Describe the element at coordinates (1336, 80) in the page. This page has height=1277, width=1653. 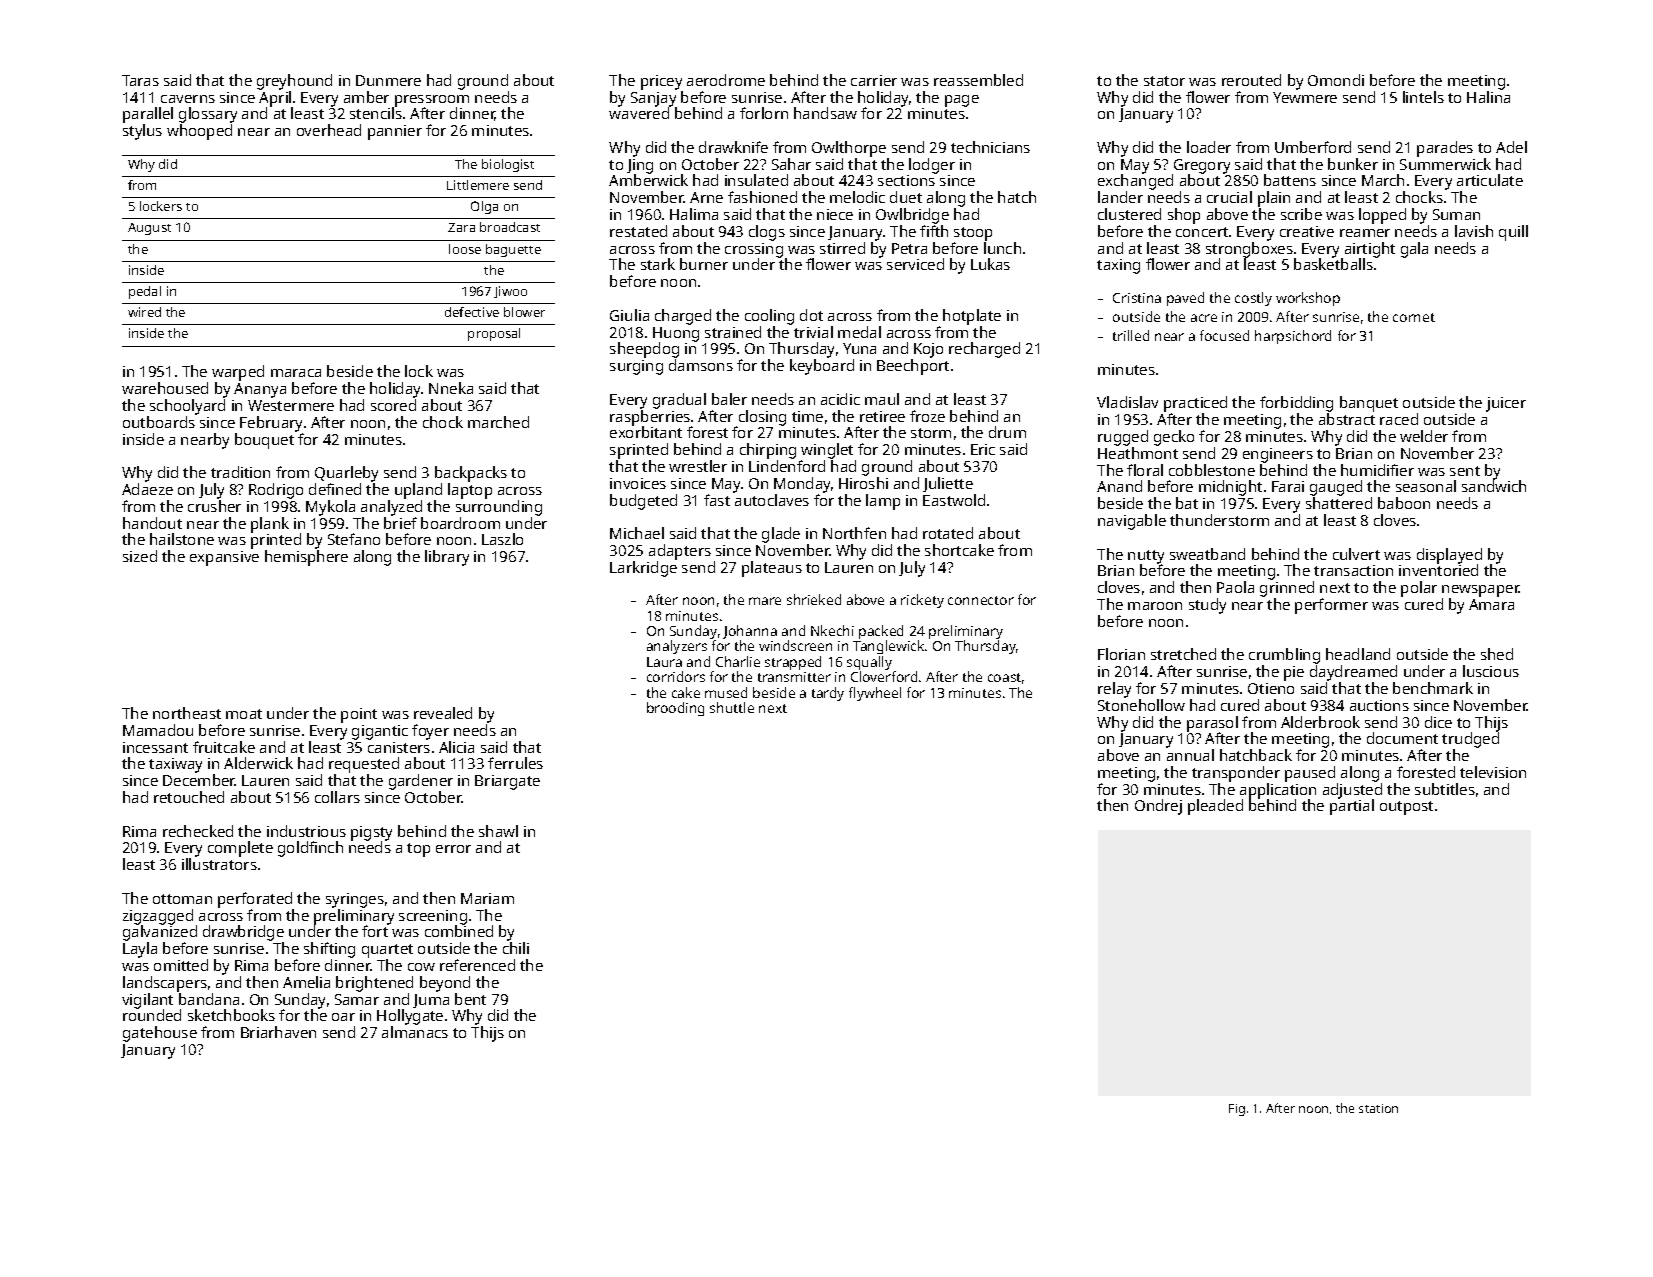
I see `Omondi` at that location.
